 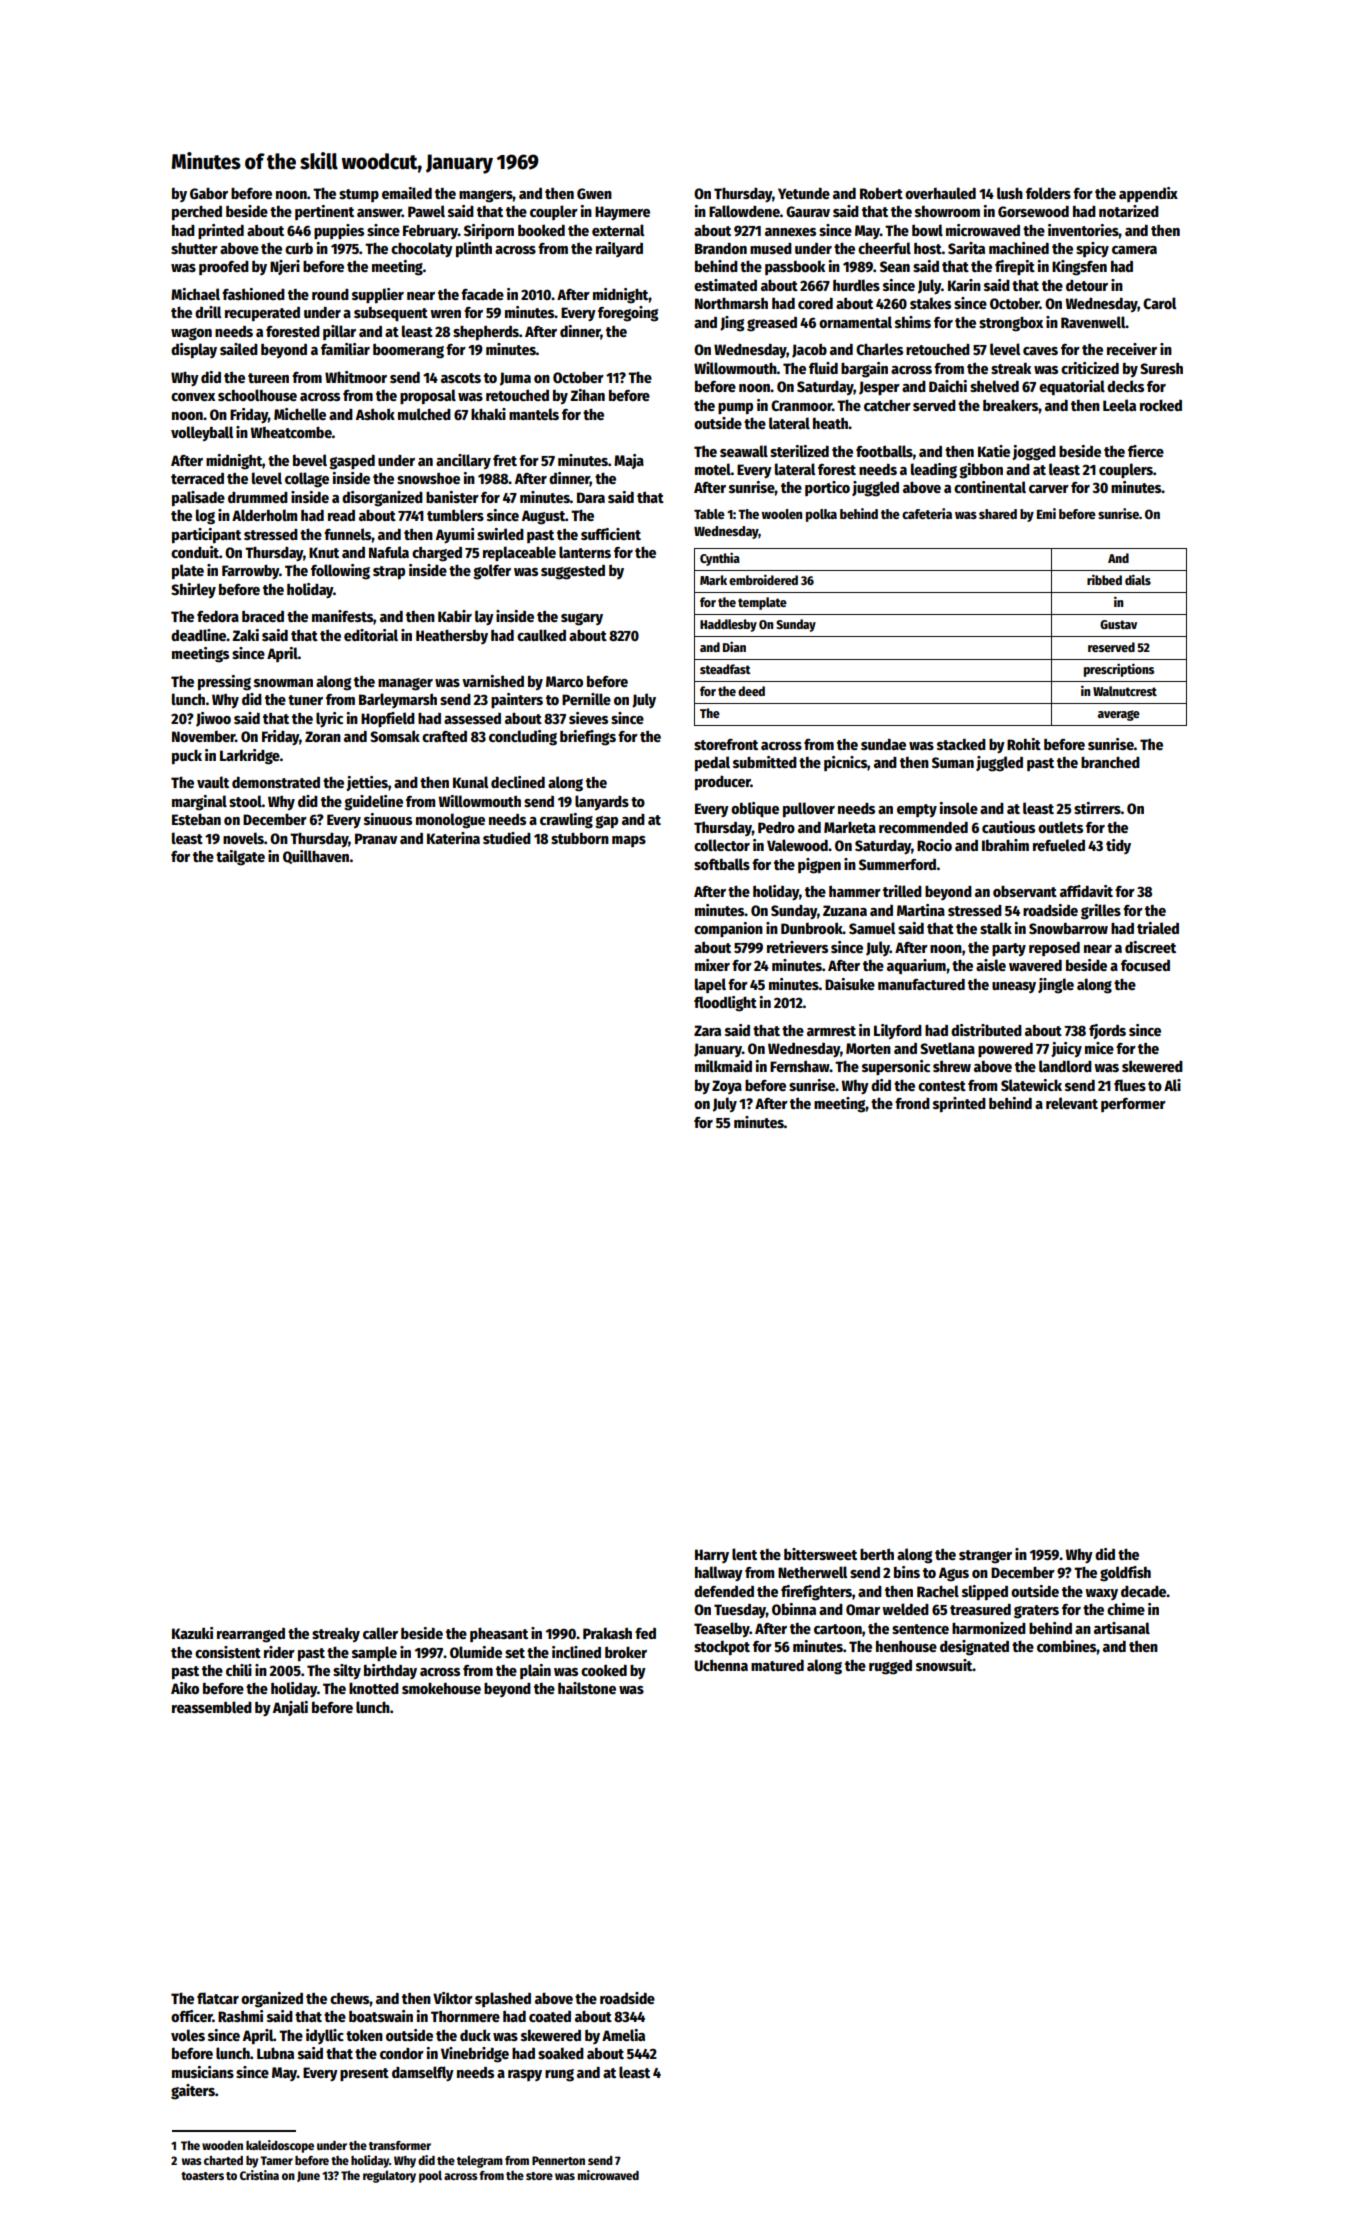 What do you see at coordinates (316, 857) in the screenshot?
I see `Quillhaven` at bounding box center [316, 857].
